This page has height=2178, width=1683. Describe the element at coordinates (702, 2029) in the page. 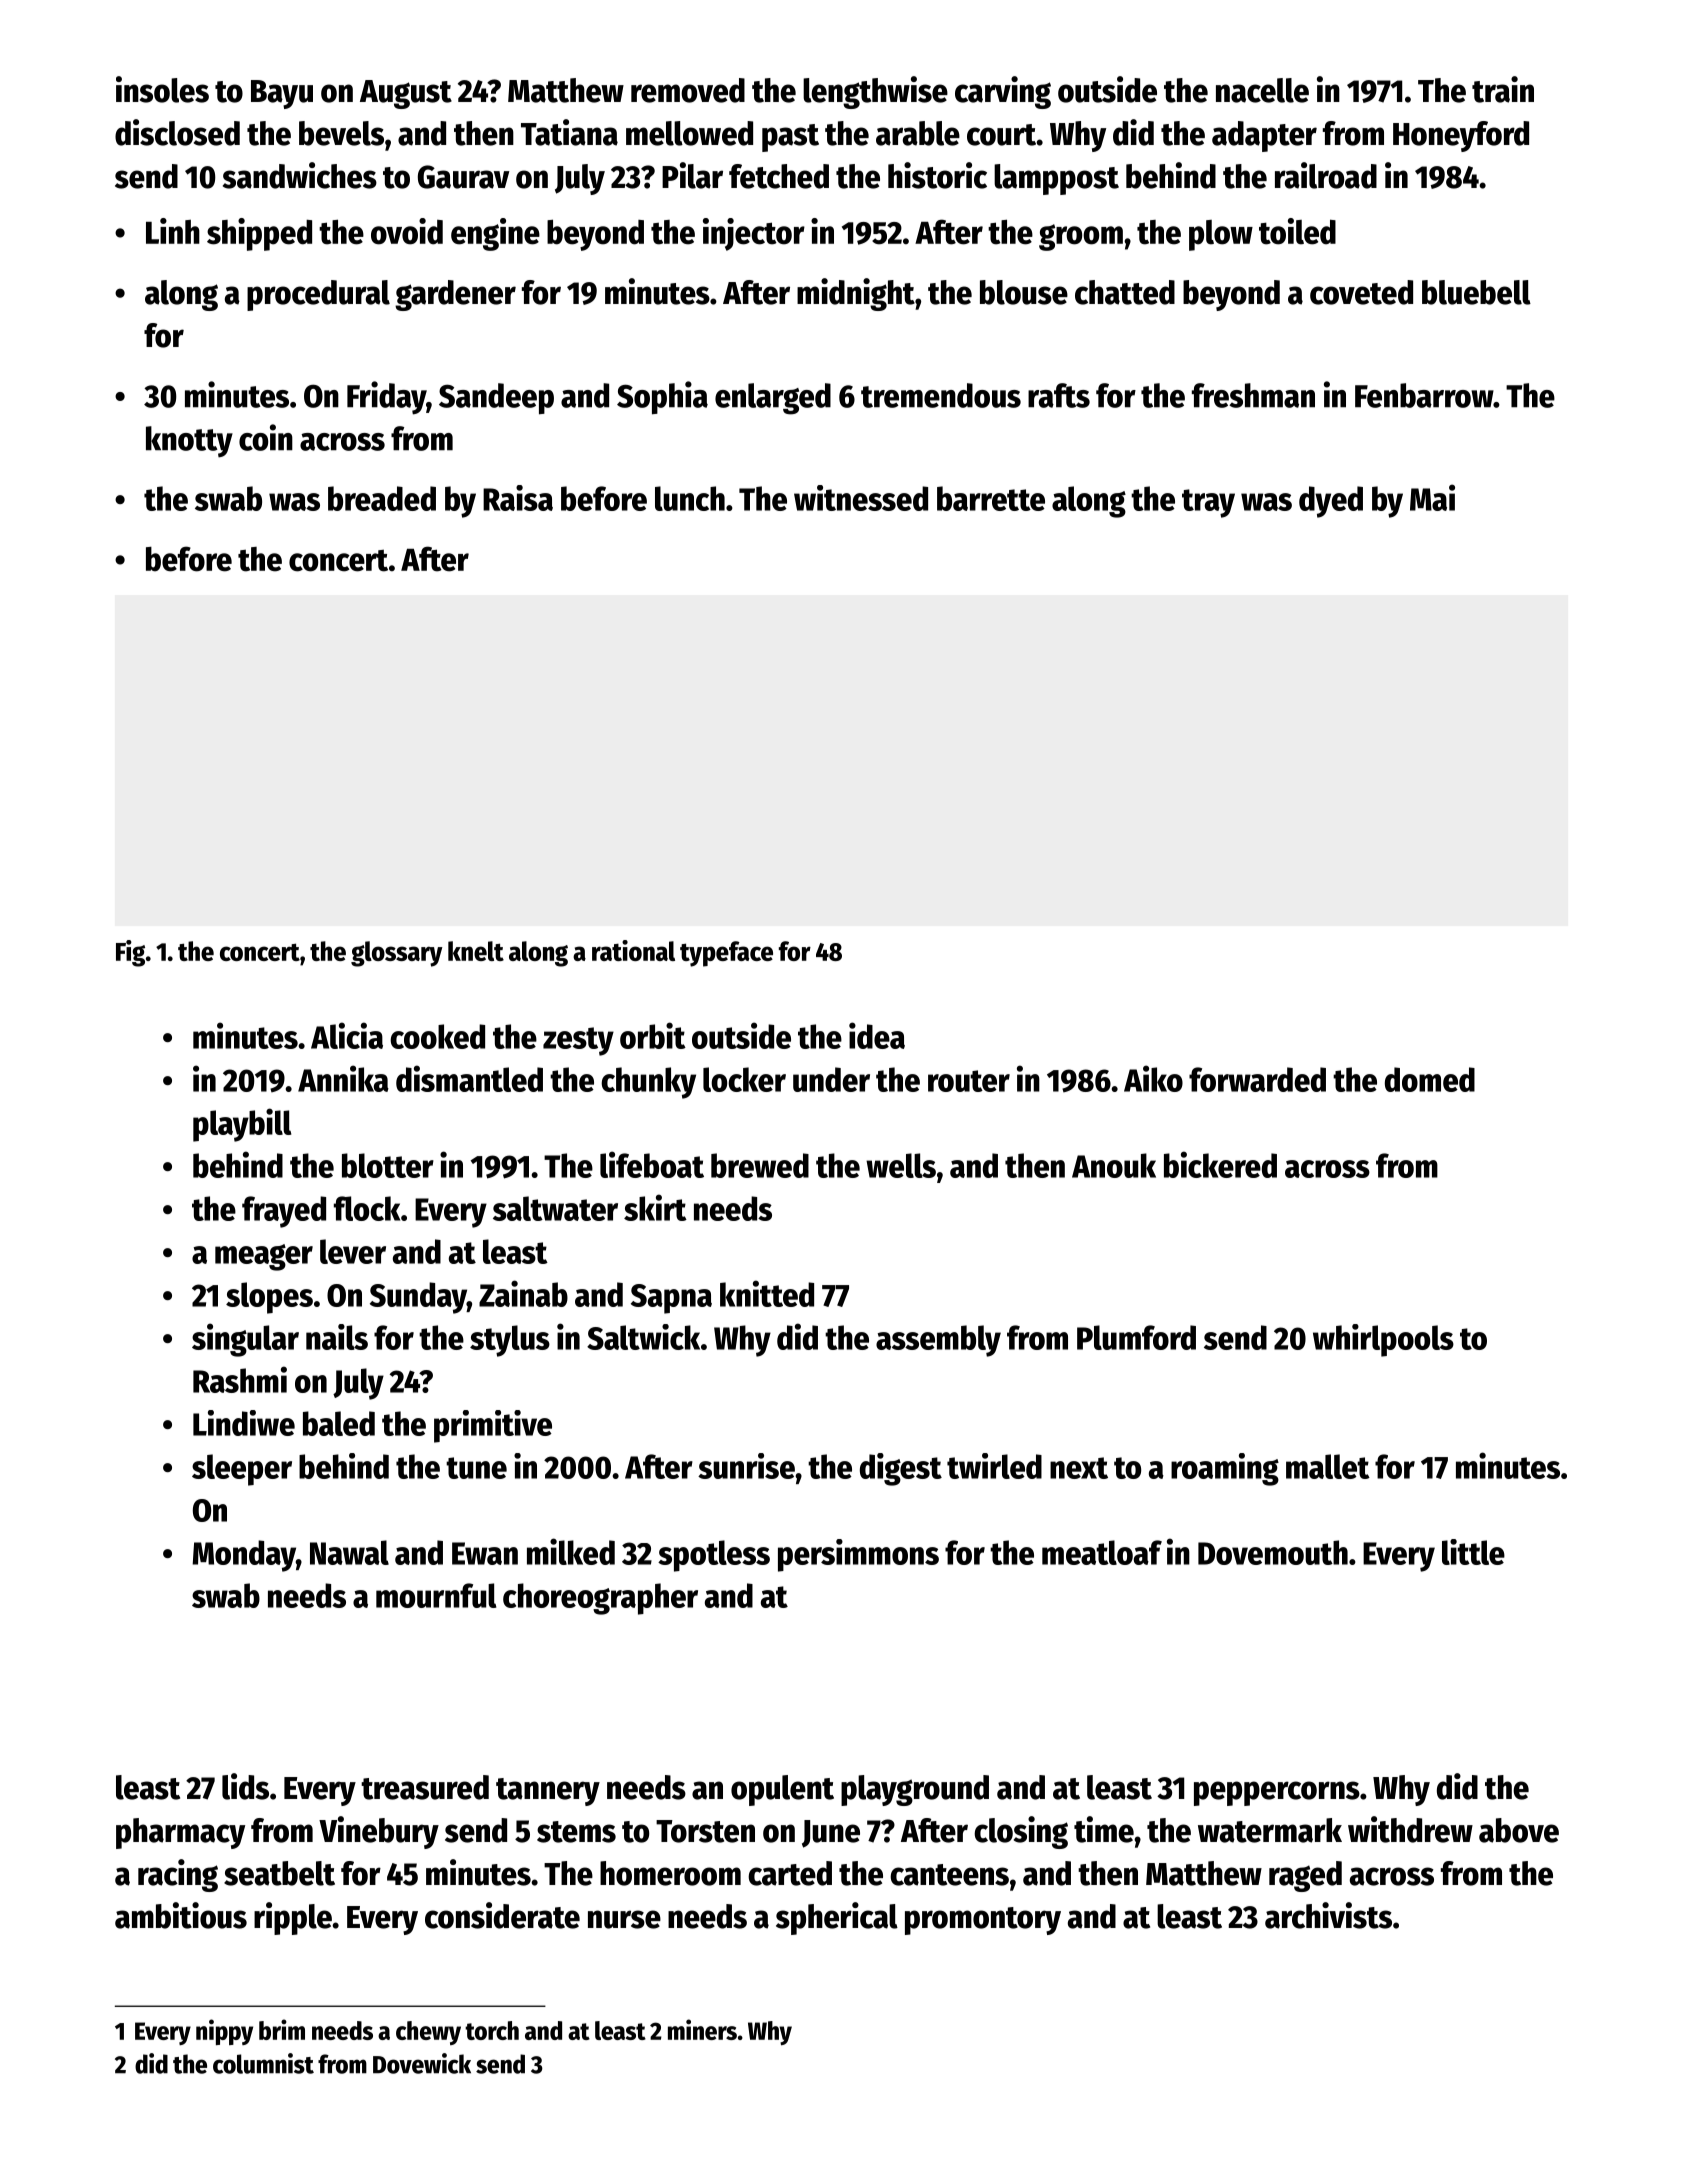

I see `miners` at that location.
